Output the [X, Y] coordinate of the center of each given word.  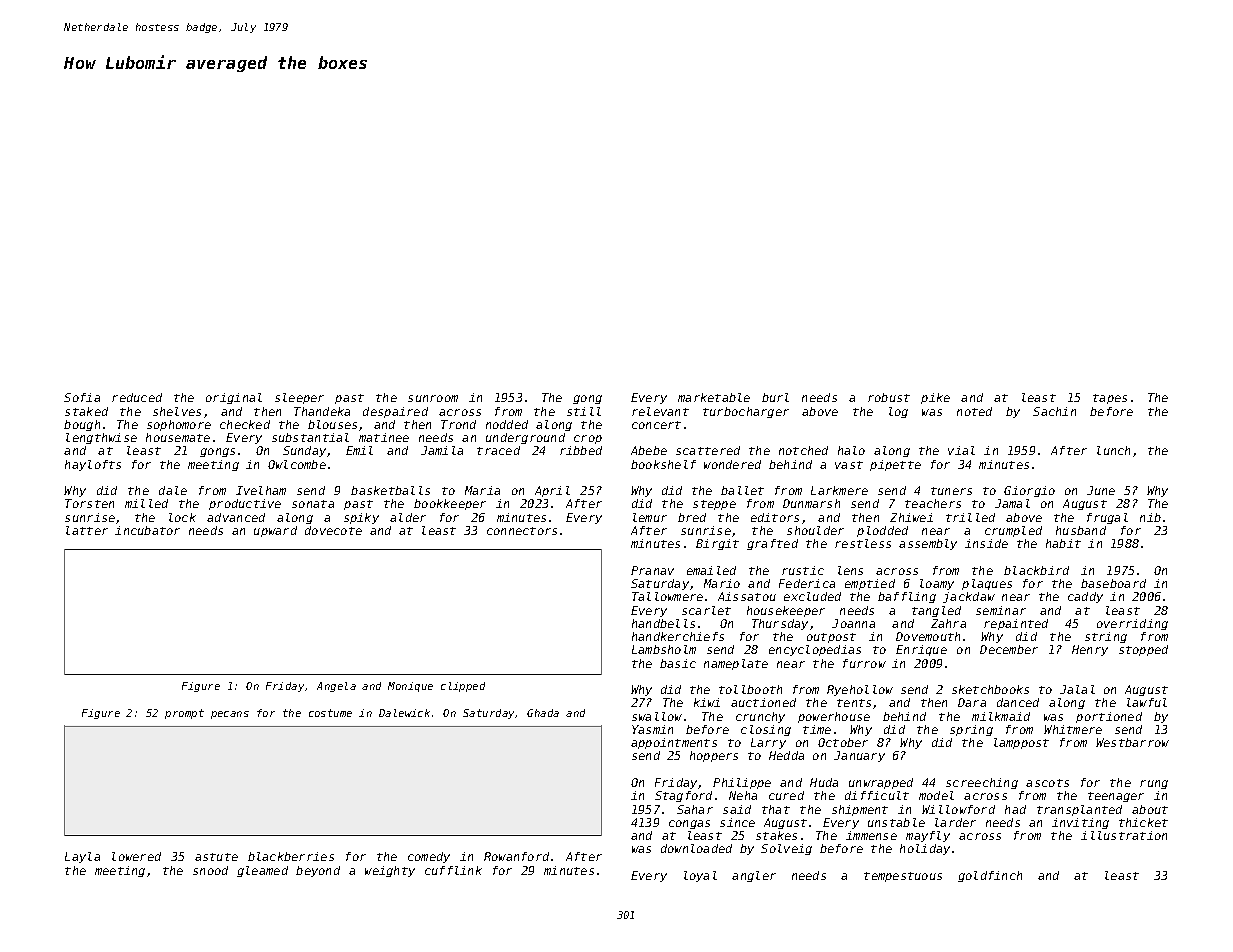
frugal [1107, 518]
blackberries [291, 856]
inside [986, 543]
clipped [463, 687]
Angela [336, 687]
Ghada [543, 713]
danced [1018, 702]
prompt [184, 714]
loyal [700, 876]
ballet [742, 490]
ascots [1047, 783]
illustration [1124, 835]
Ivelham [261, 490]
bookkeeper [450, 504]
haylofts [93, 465]
